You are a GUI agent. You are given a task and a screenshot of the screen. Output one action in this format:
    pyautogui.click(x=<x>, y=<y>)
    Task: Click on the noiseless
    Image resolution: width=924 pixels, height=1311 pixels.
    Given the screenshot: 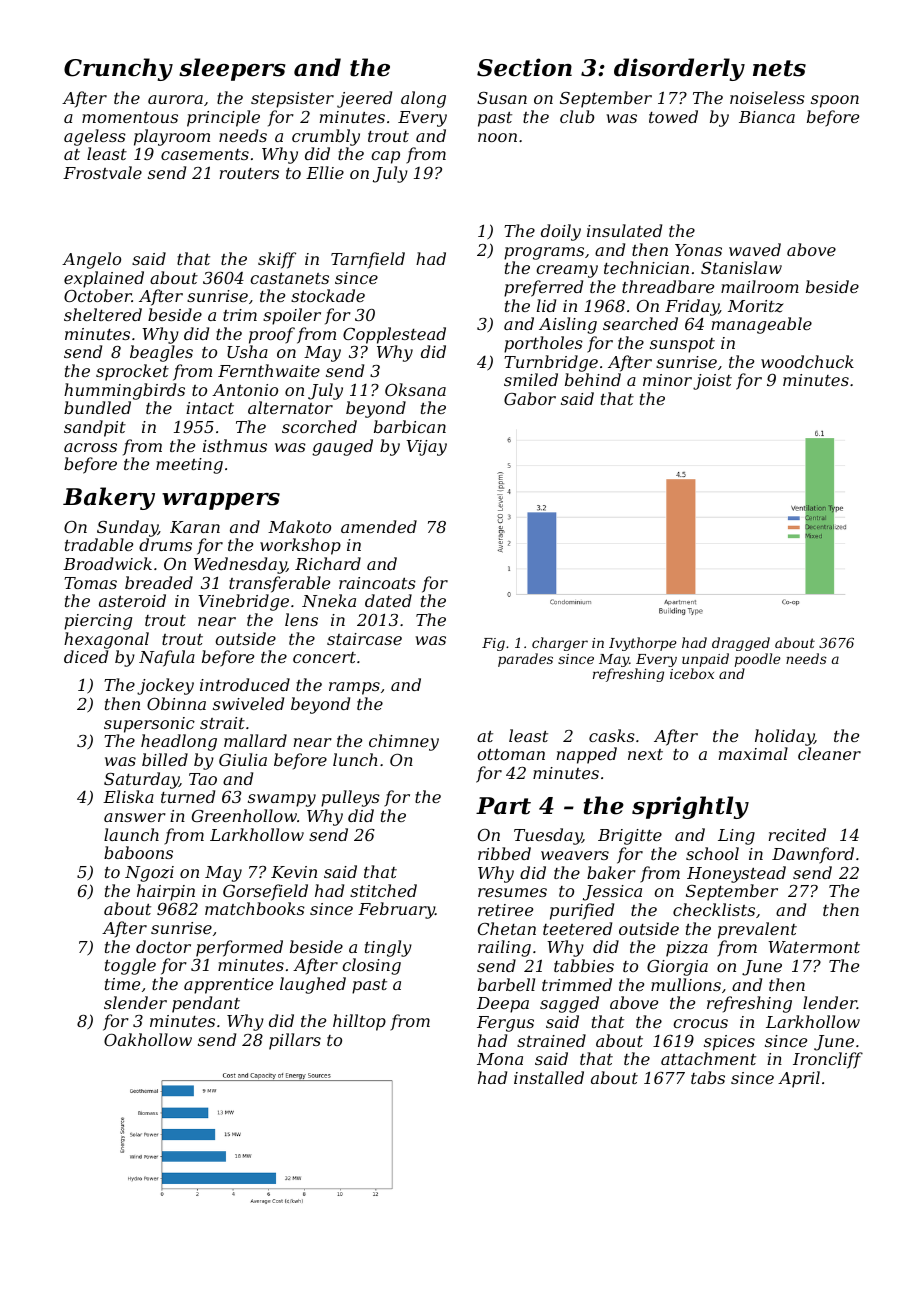 What is the action you would take?
    pyautogui.click(x=767, y=97)
